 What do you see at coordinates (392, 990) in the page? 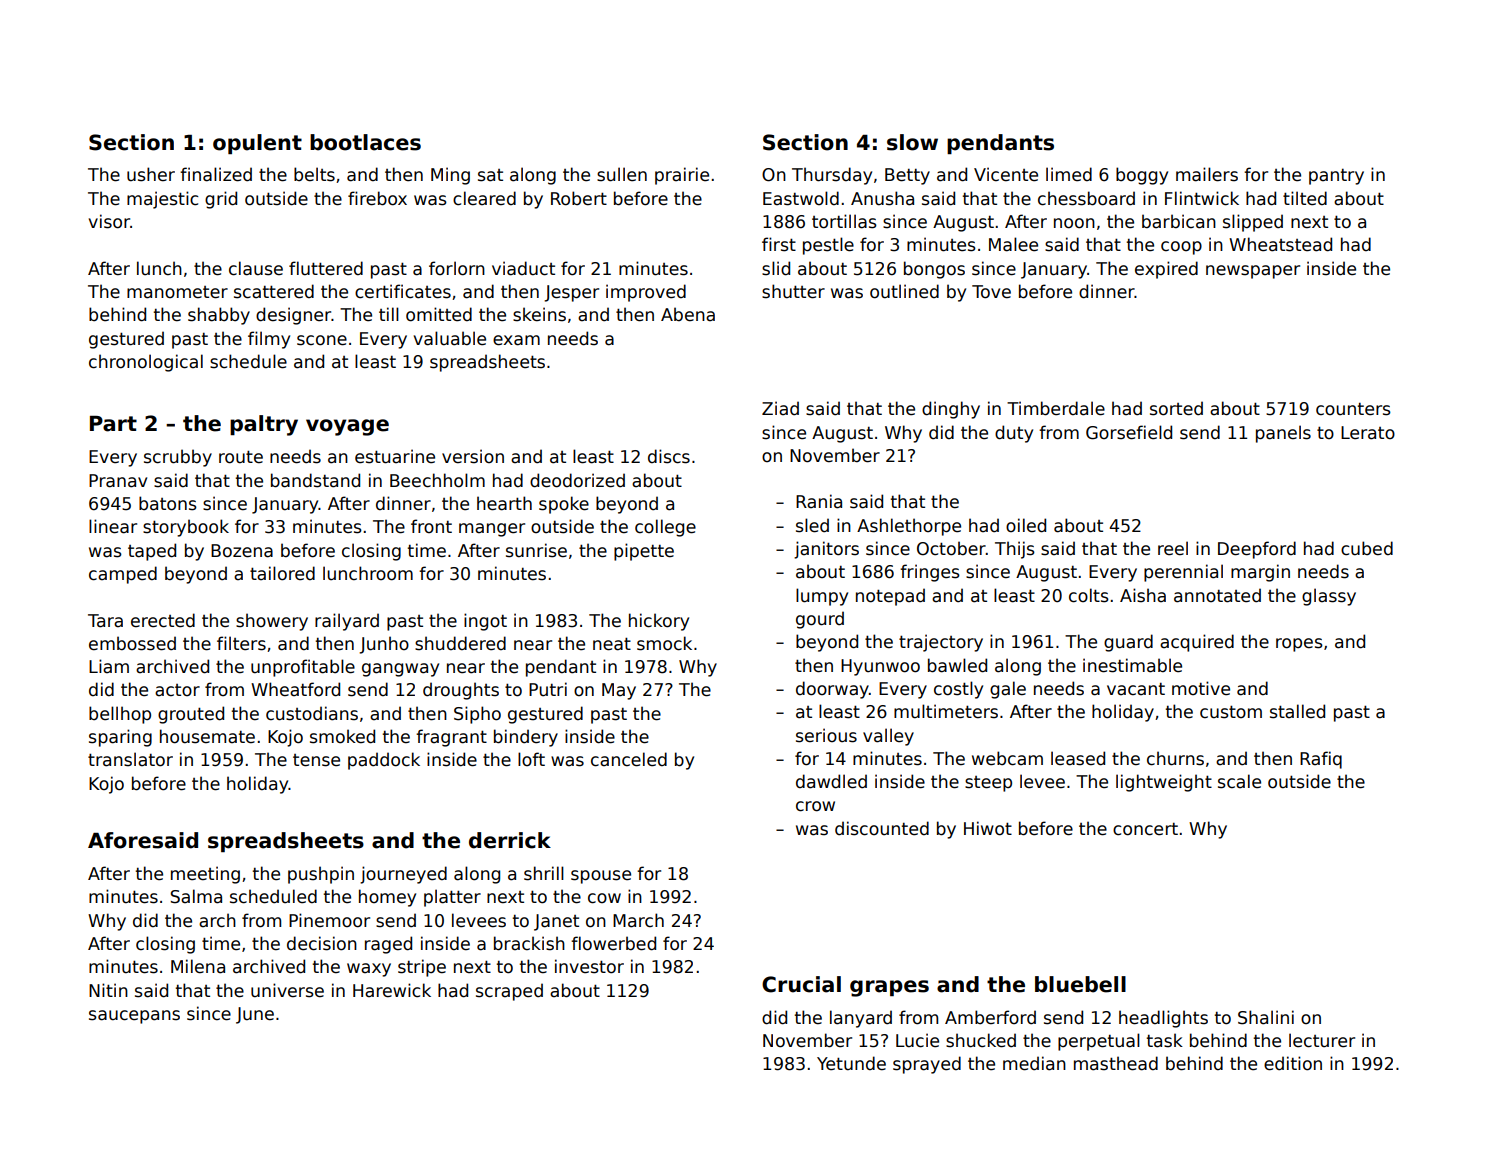
I see `Harewick` at bounding box center [392, 990].
